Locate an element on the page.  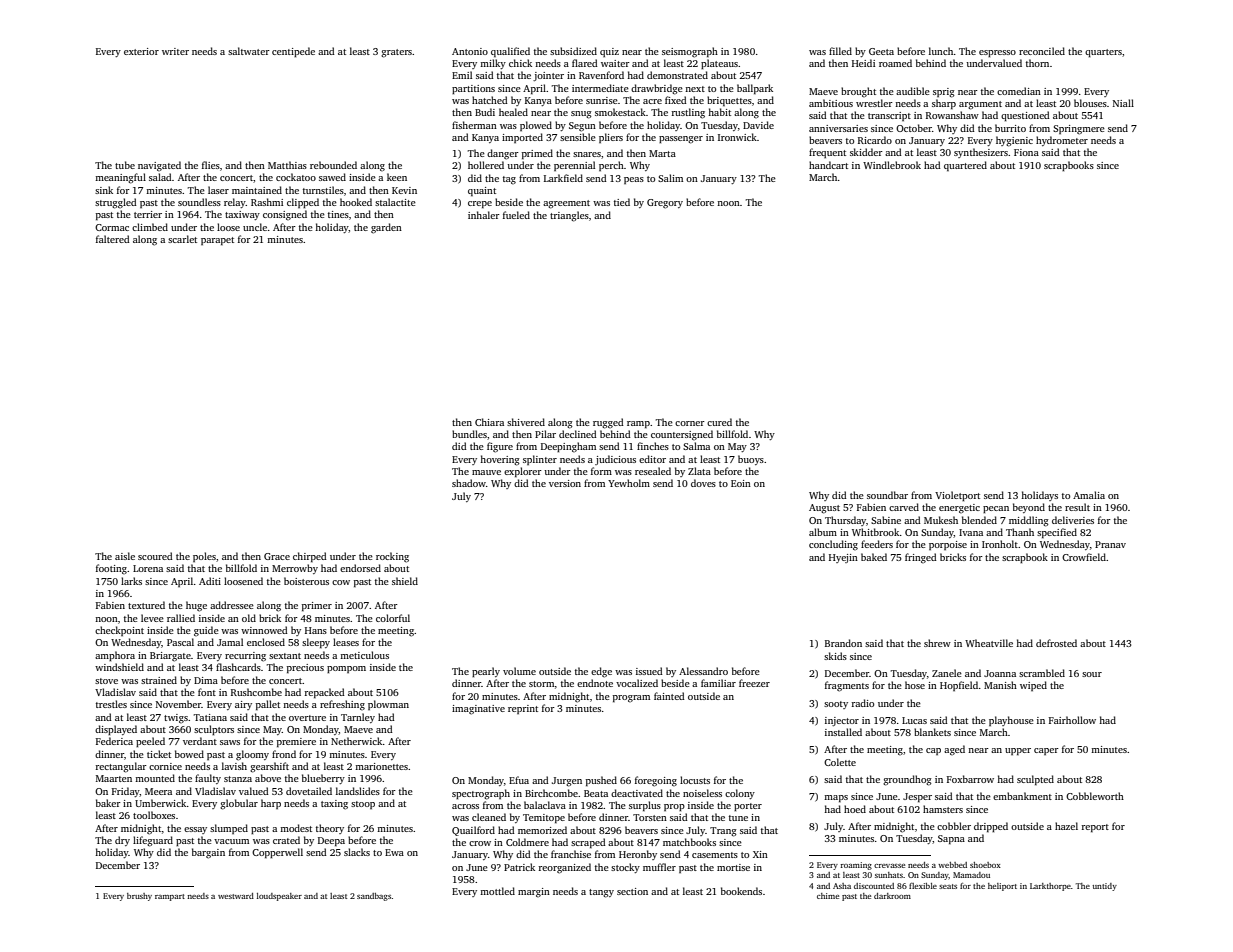
cured is located at coordinates (719, 422).
